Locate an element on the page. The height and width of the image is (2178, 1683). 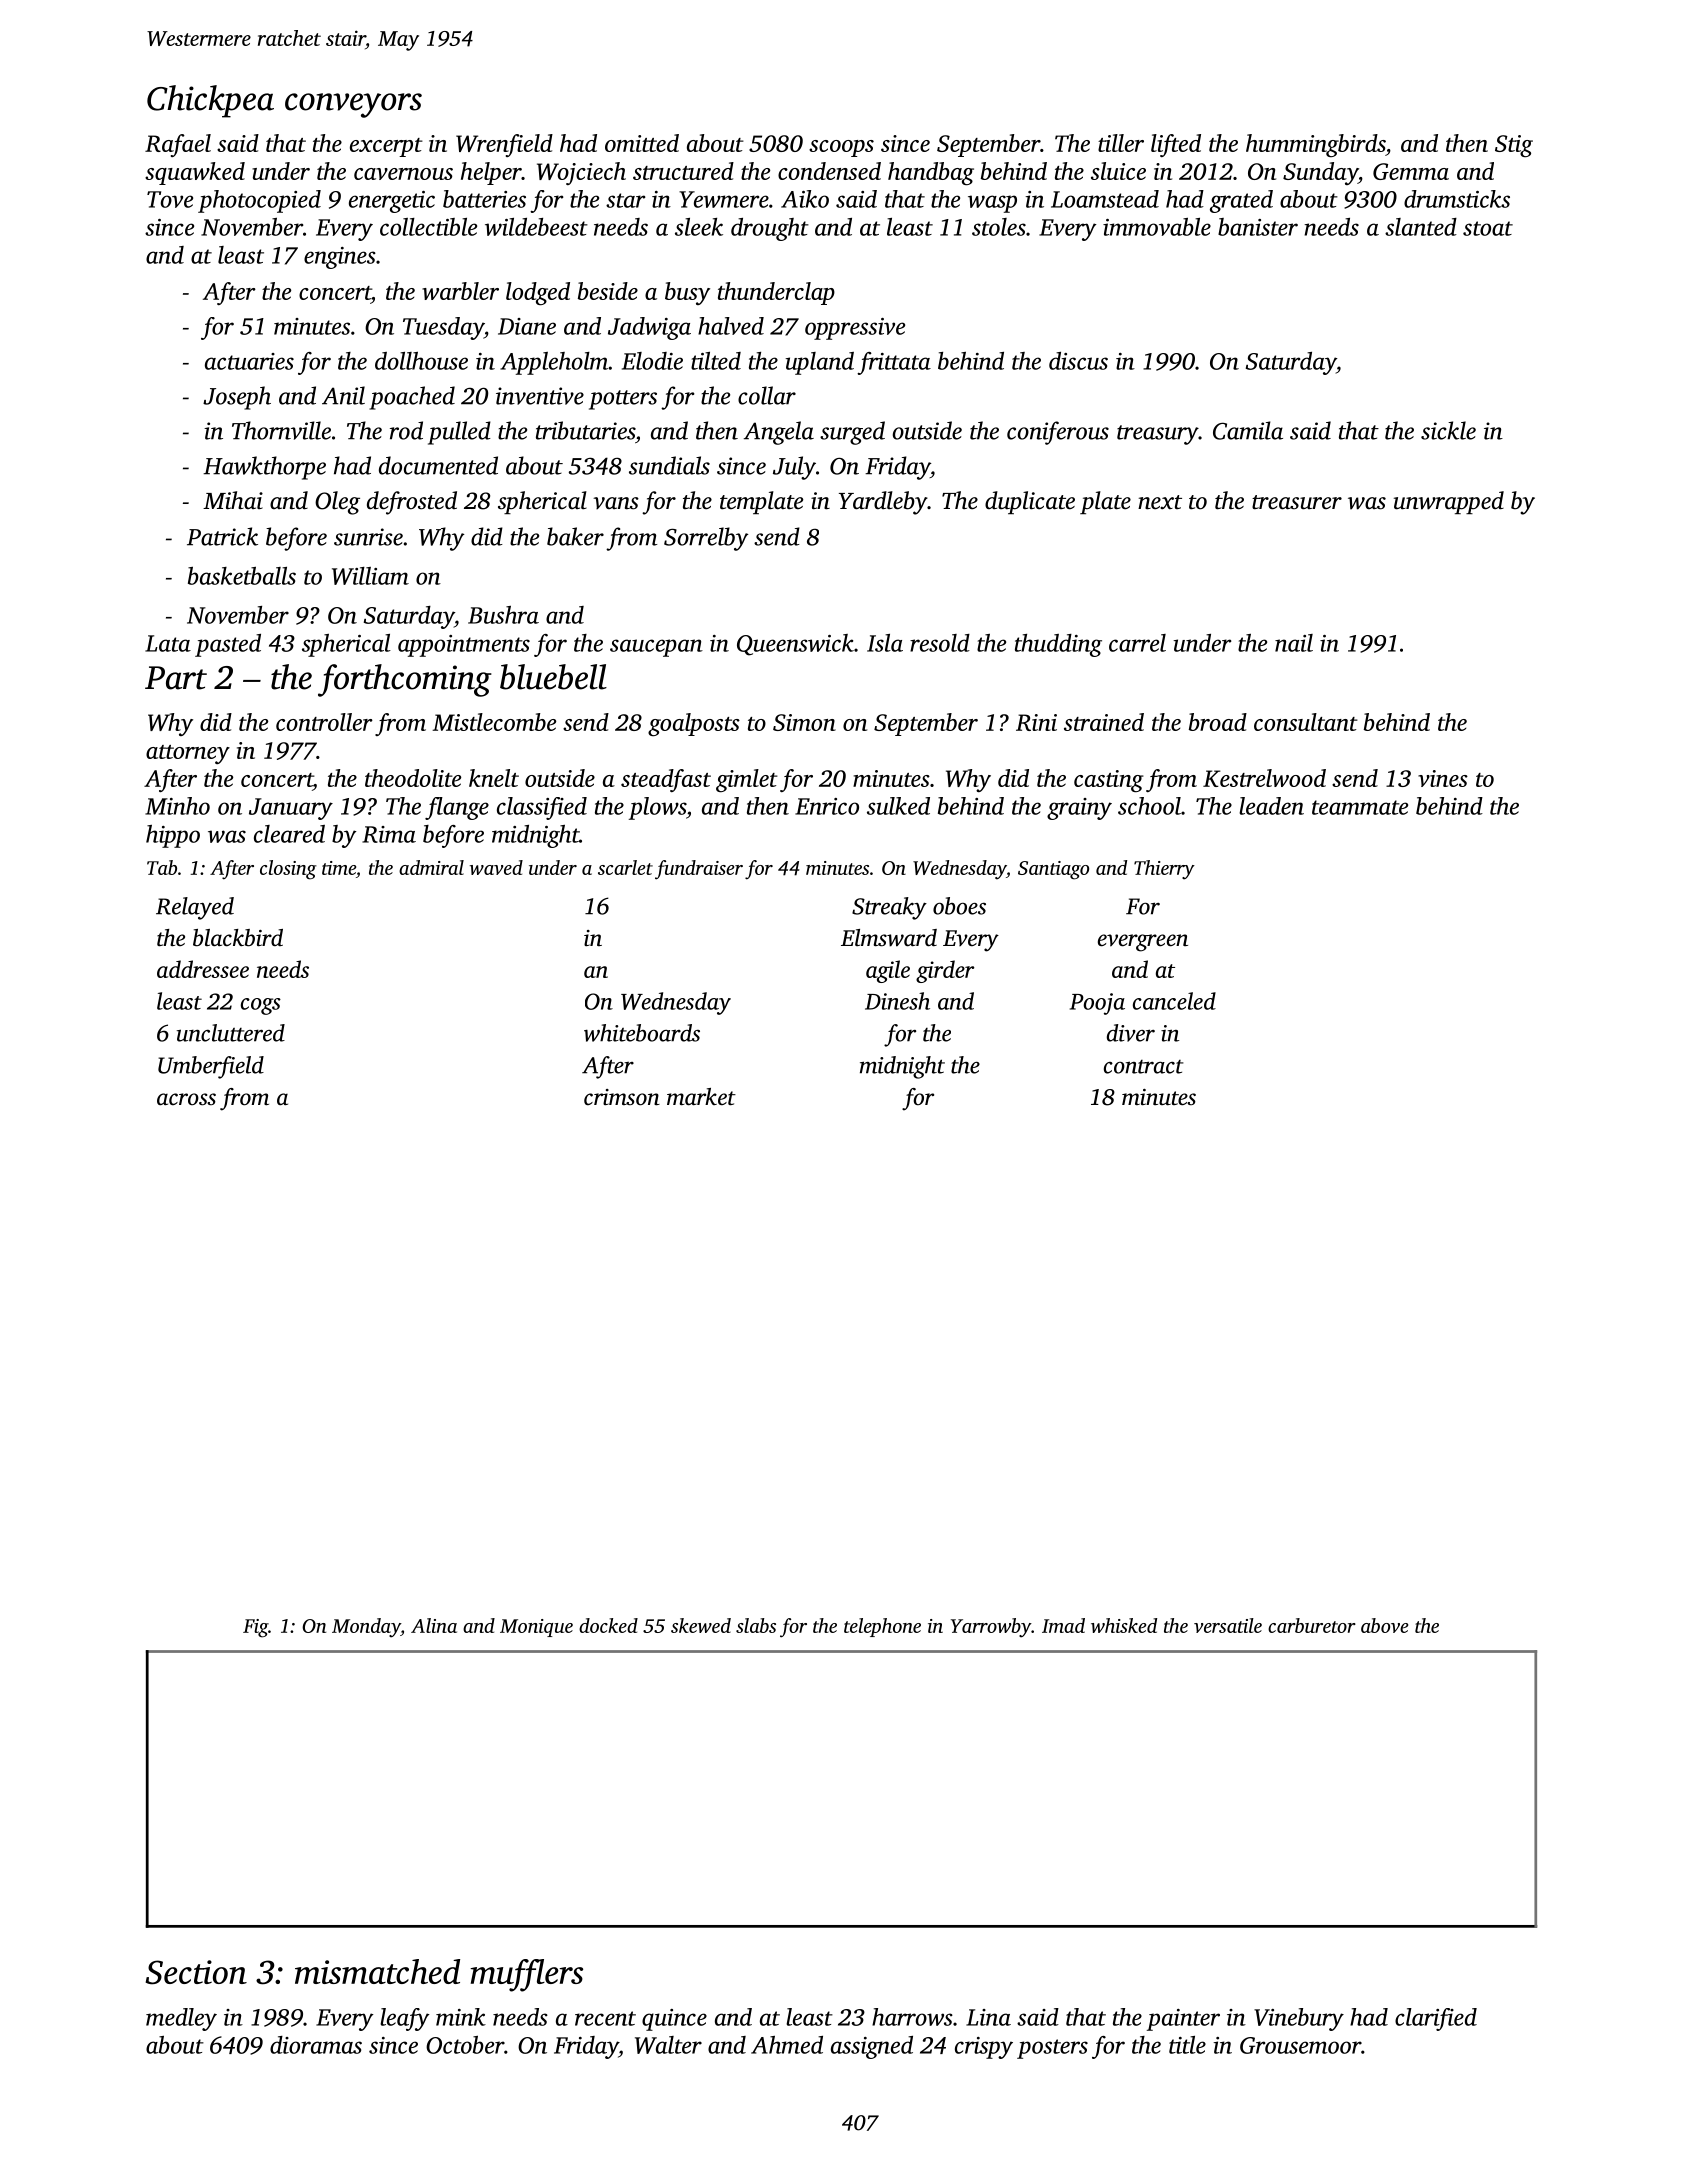
Chickpea is located at coordinates (210, 101).
